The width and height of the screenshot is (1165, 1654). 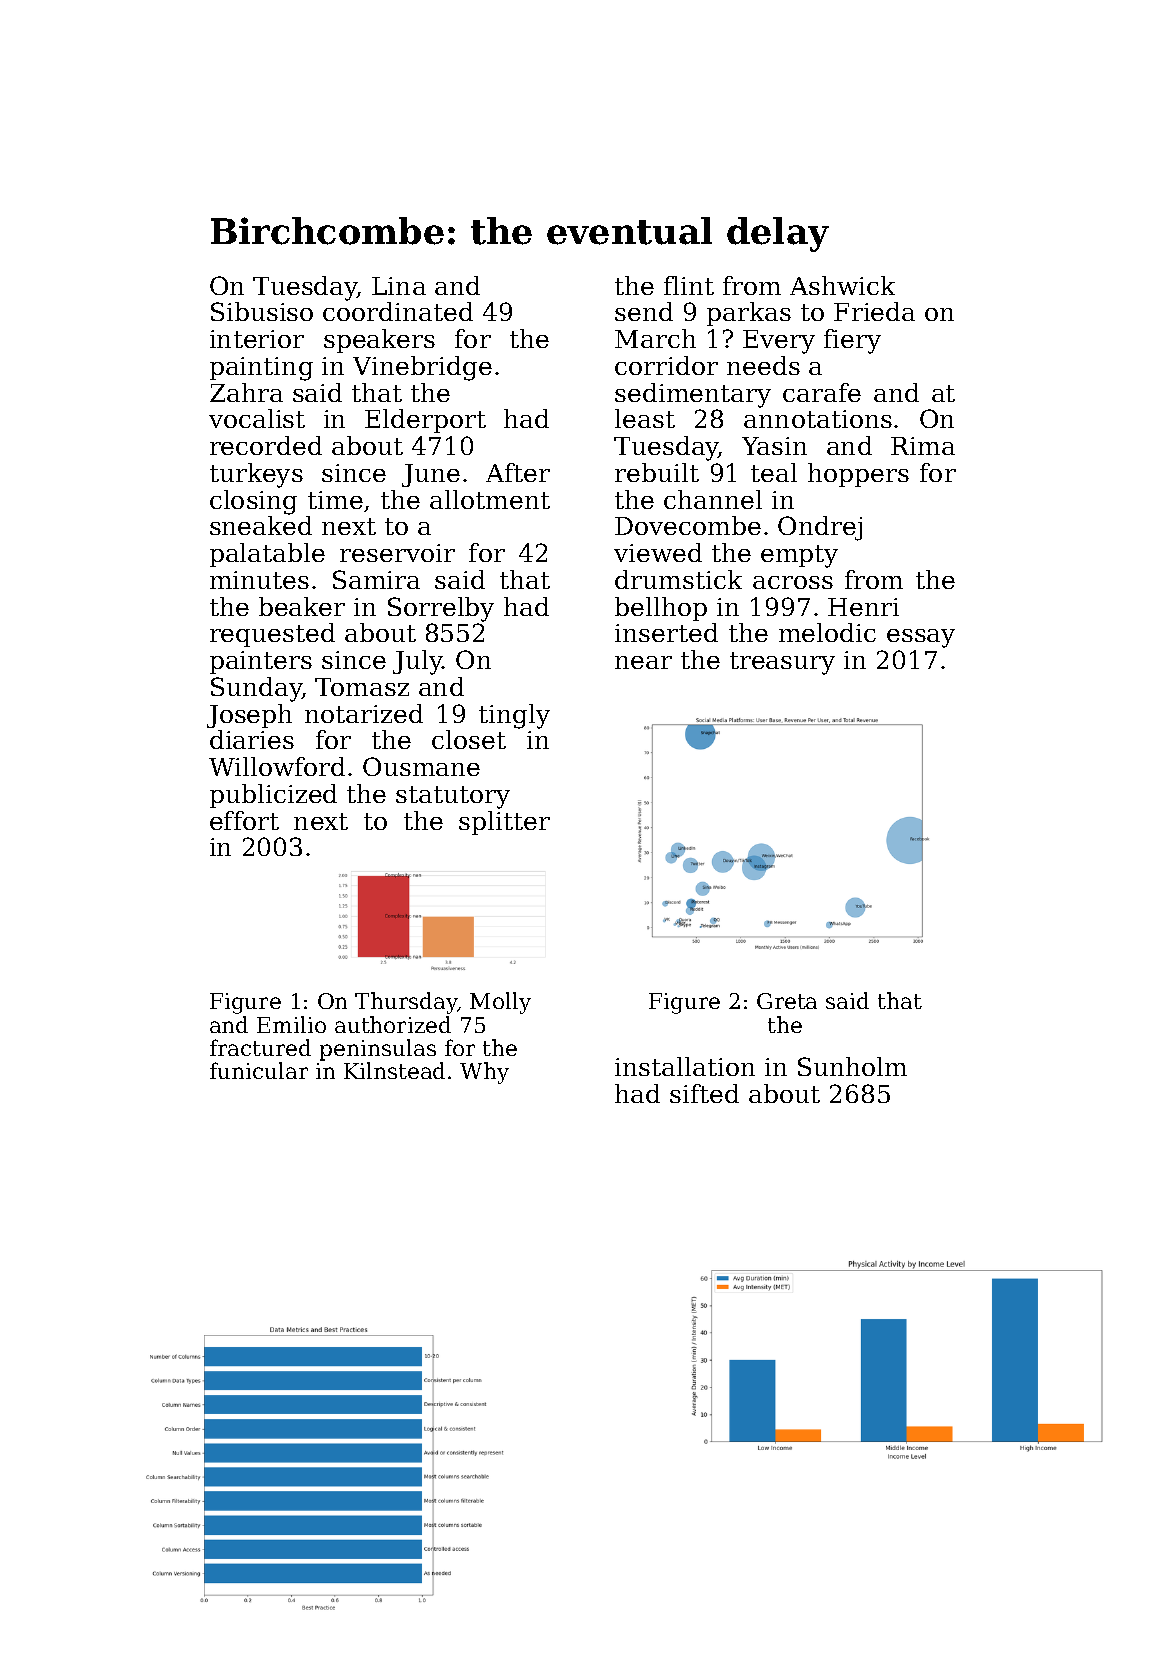 I want to click on flint, so click(x=689, y=285).
